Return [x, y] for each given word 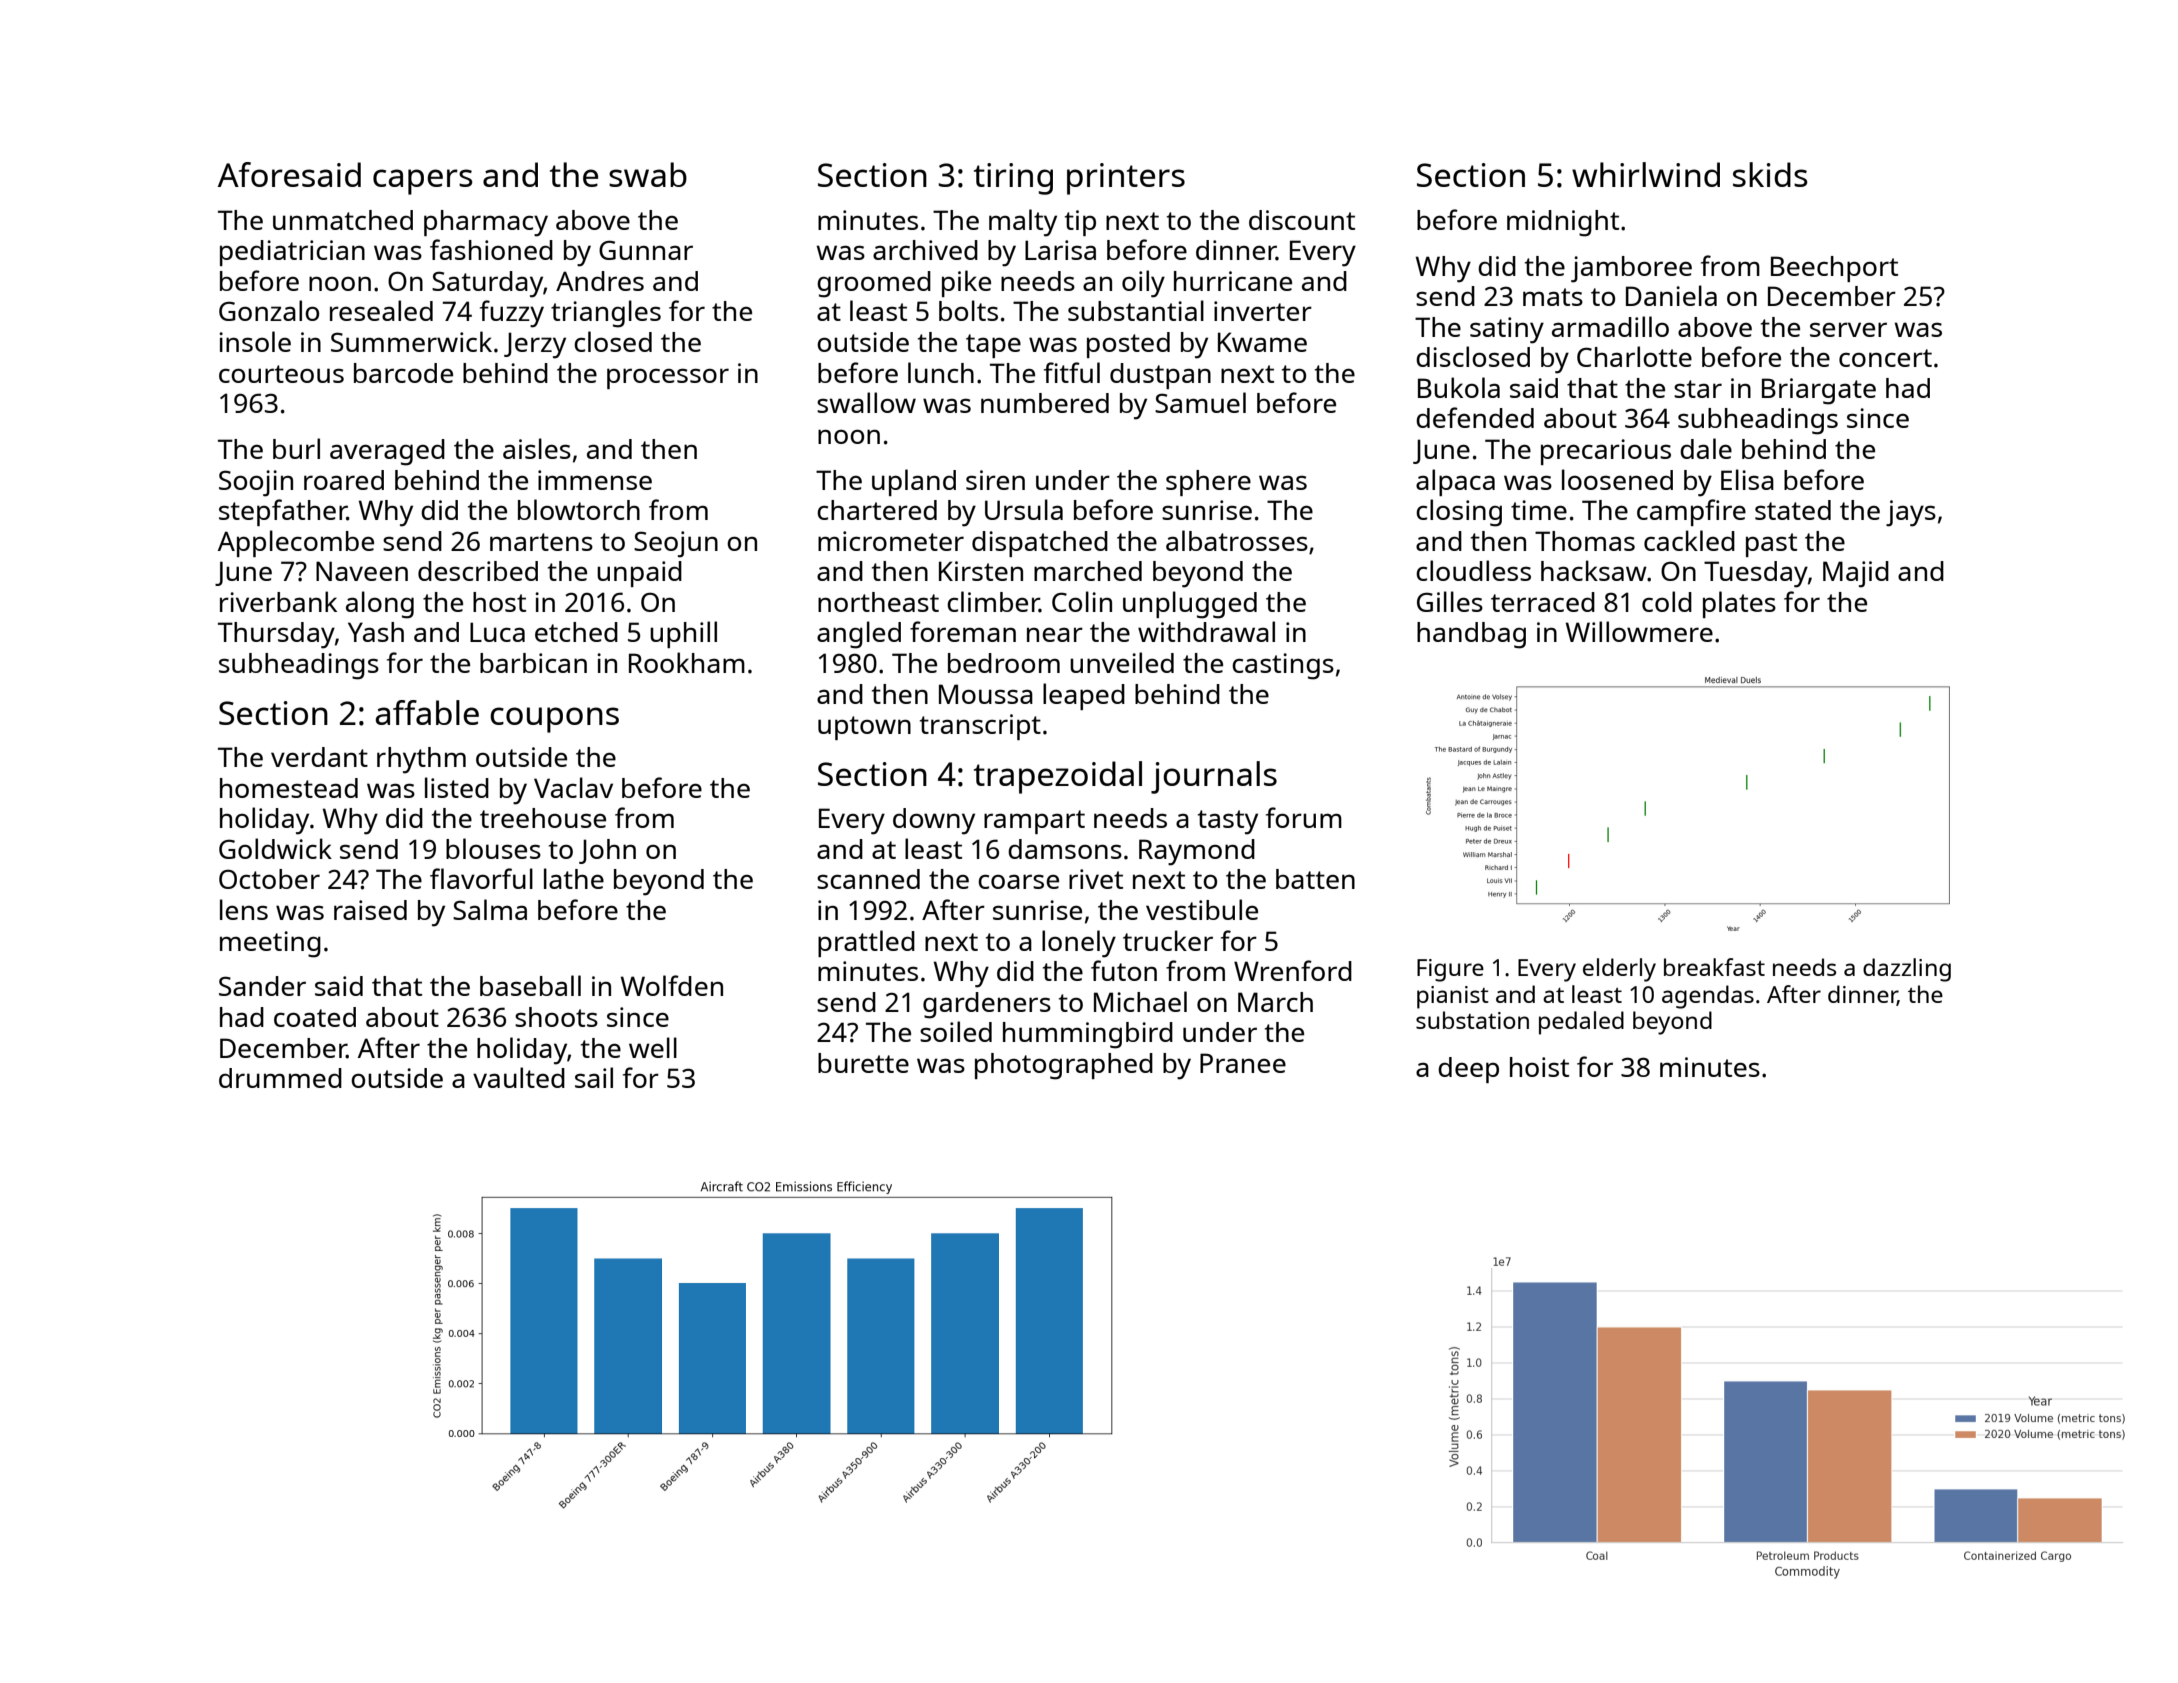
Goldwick [275, 848]
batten [1315, 879]
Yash [376, 632]
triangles [606, 314]
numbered [1045, 403]
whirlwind [1646, 174]
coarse [1018, 881]
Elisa [1747, 479]
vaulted [519, 1077]
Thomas [1585, 541]
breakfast [1714, 967]
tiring [1013, 179]
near [1055, 634]
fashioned [491, 249]
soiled [956, 1031]
